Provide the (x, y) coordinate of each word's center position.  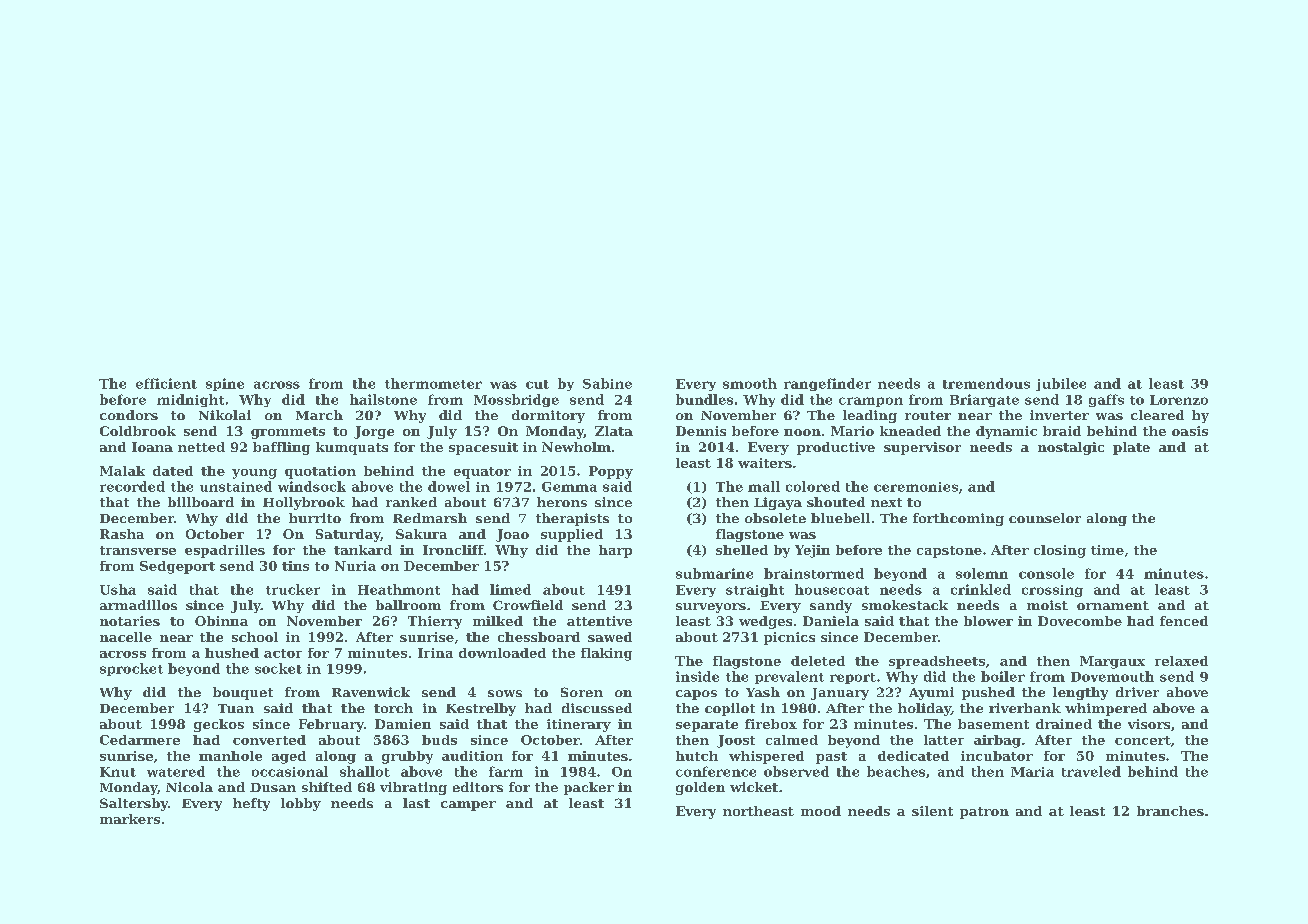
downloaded (502, 653)
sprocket (131, 669)
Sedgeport (177, 567)
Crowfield (528, 605)
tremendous (986, 383)
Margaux (1112, 662)
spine (225, 384)
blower (988, 621)
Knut (118, 772)
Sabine (607, 383)
